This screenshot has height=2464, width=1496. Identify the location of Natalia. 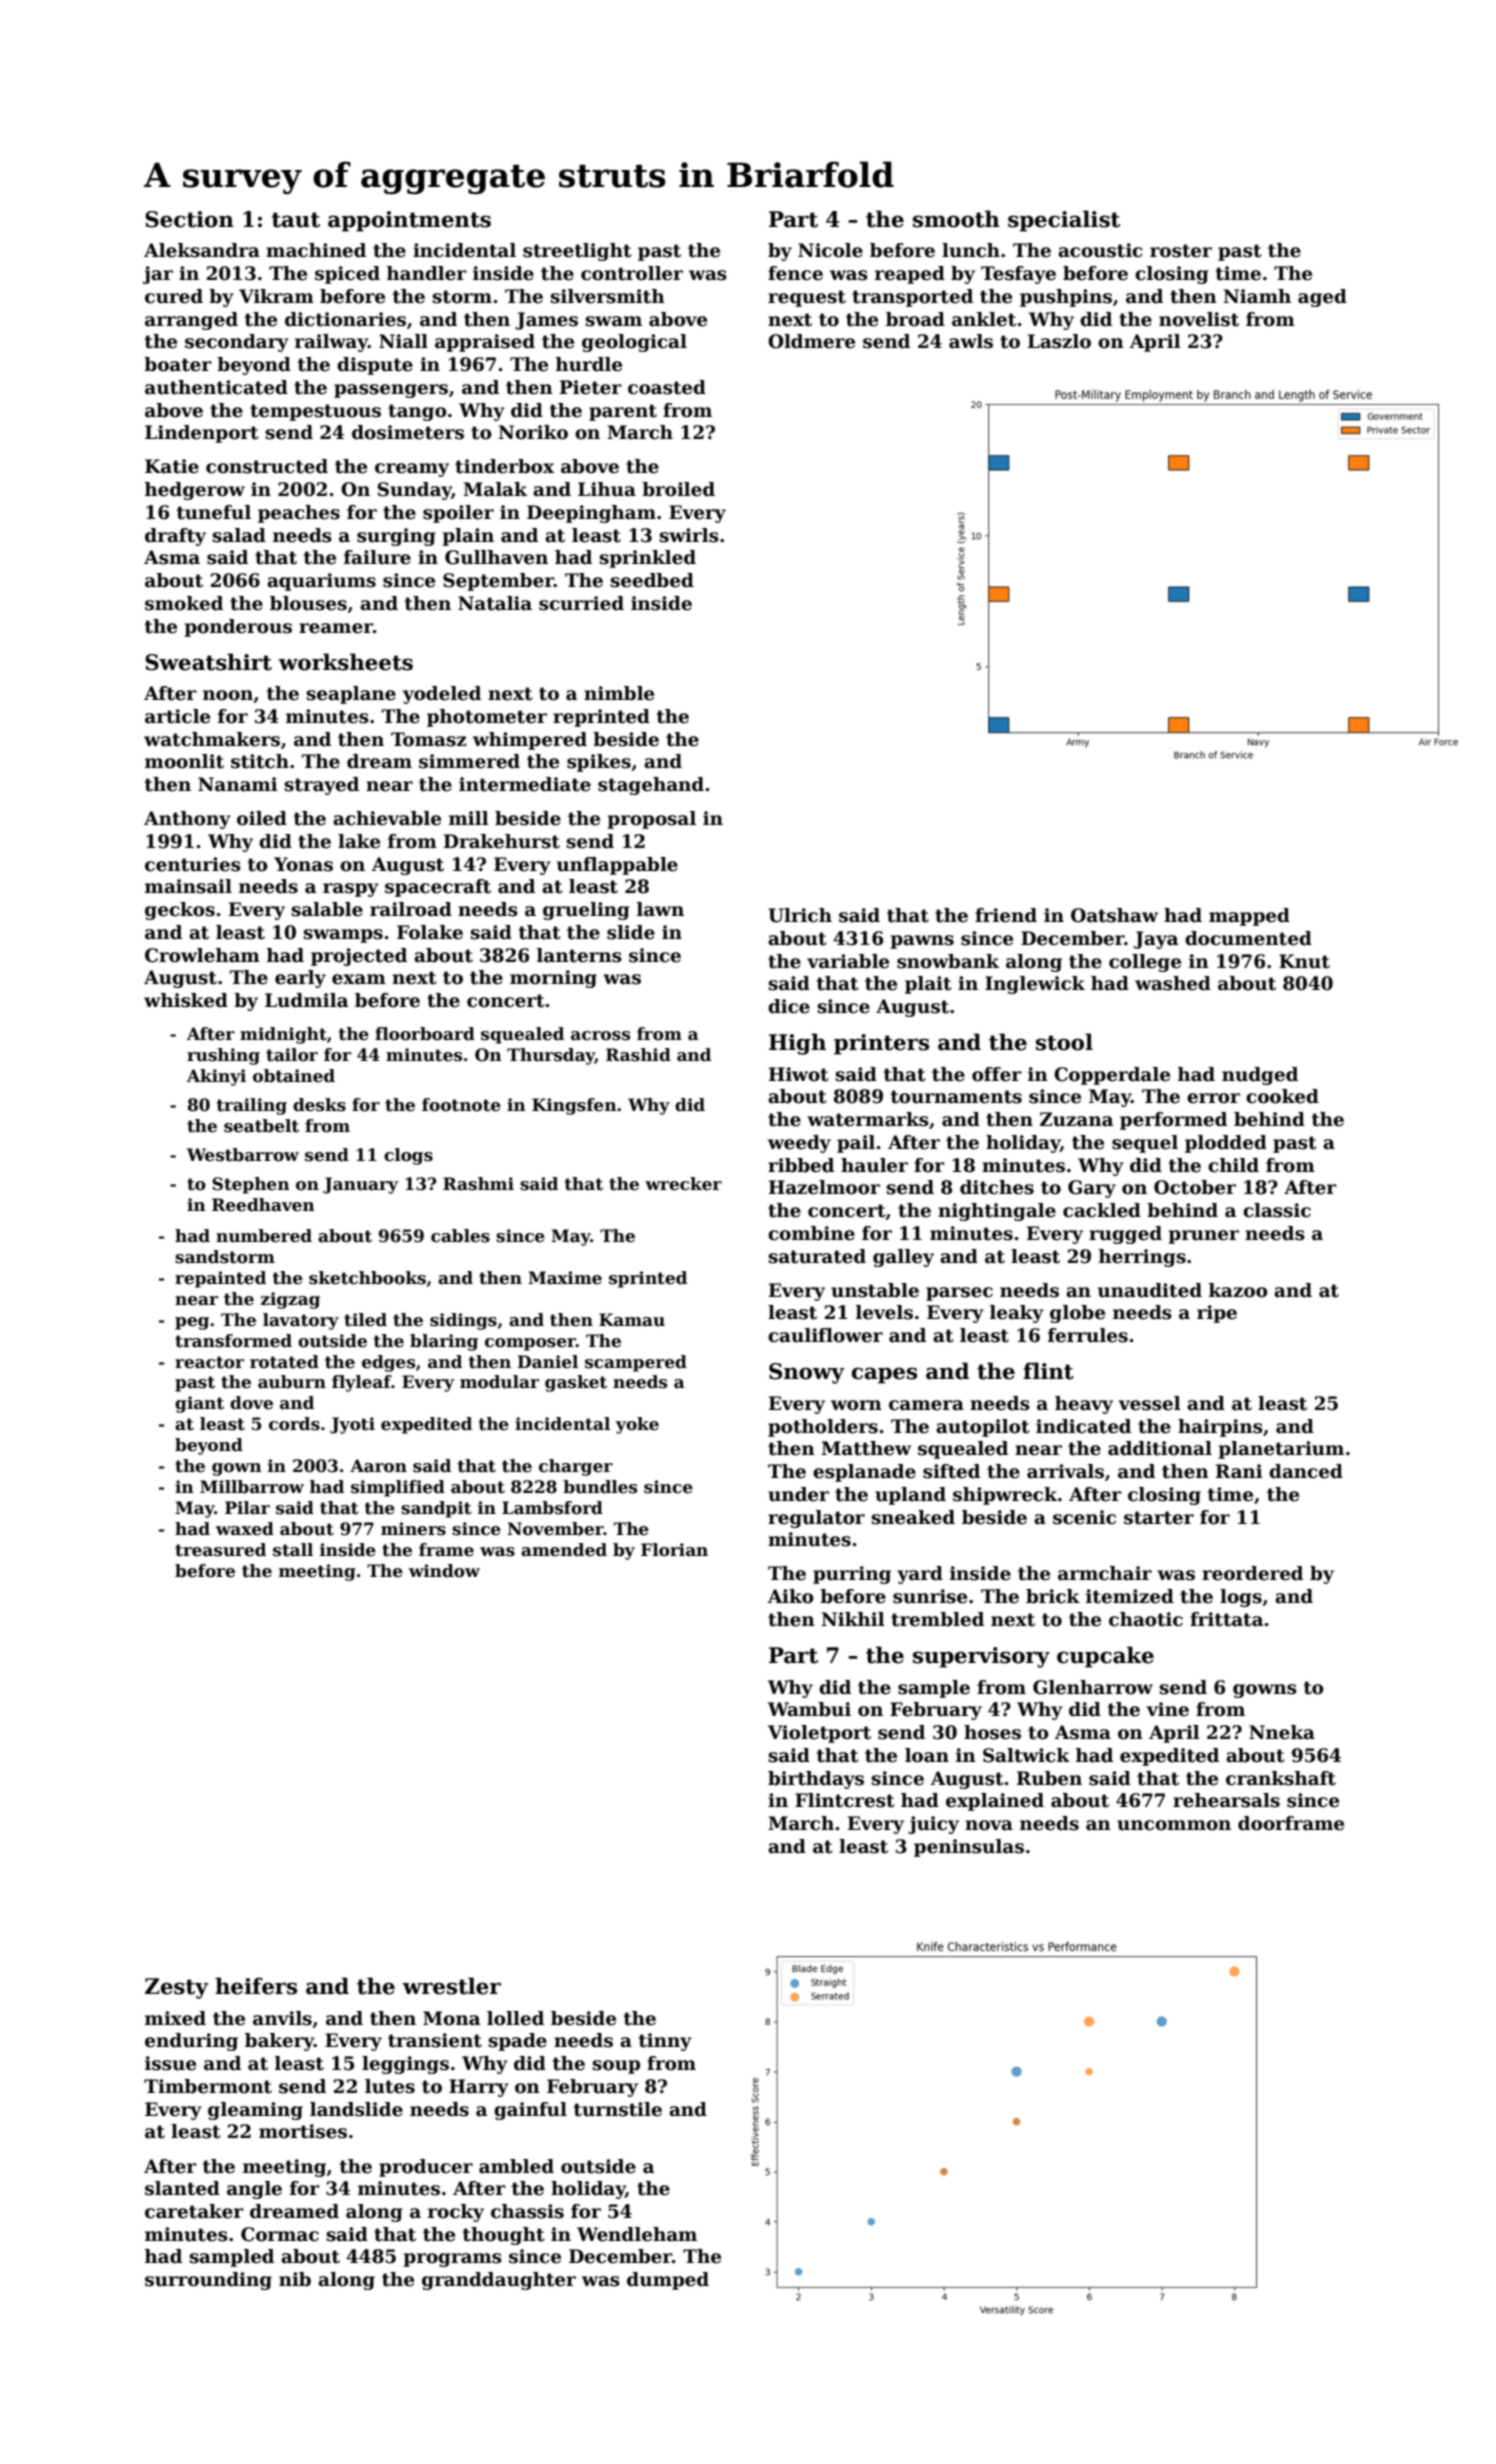
(495, 603).
